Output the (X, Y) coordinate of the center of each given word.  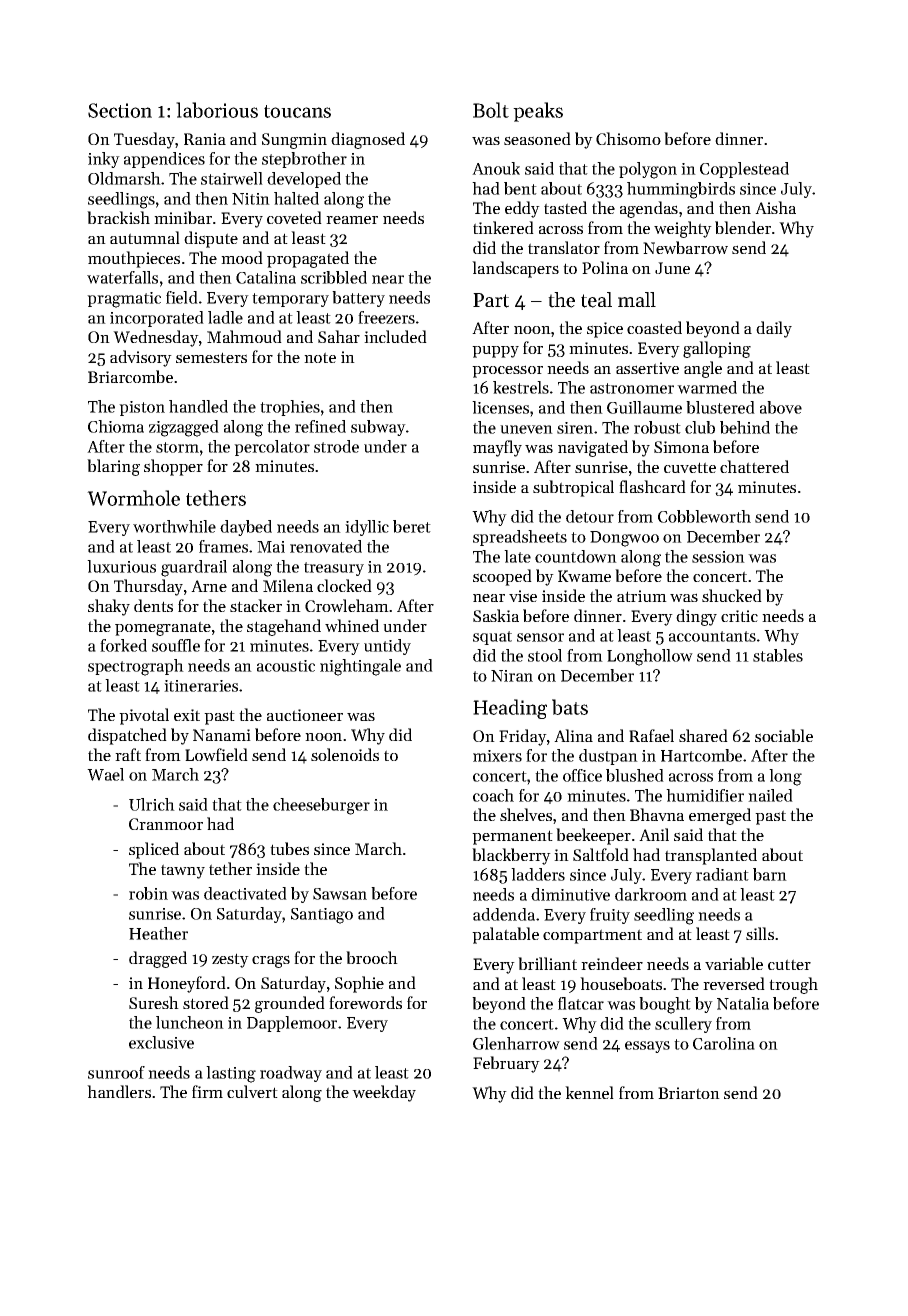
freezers (386, 317)
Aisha (775, 207)
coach (493, 795)
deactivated (245, 893)
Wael (105, 774)
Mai (271, 547)
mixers (497, 756)
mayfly (497, 448)
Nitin (251, 199)
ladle (225, 317)
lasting (231, 1074)
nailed (770, 795)
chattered (754, 466)
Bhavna (657, 814)
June (672, 268)
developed (304, 180)
